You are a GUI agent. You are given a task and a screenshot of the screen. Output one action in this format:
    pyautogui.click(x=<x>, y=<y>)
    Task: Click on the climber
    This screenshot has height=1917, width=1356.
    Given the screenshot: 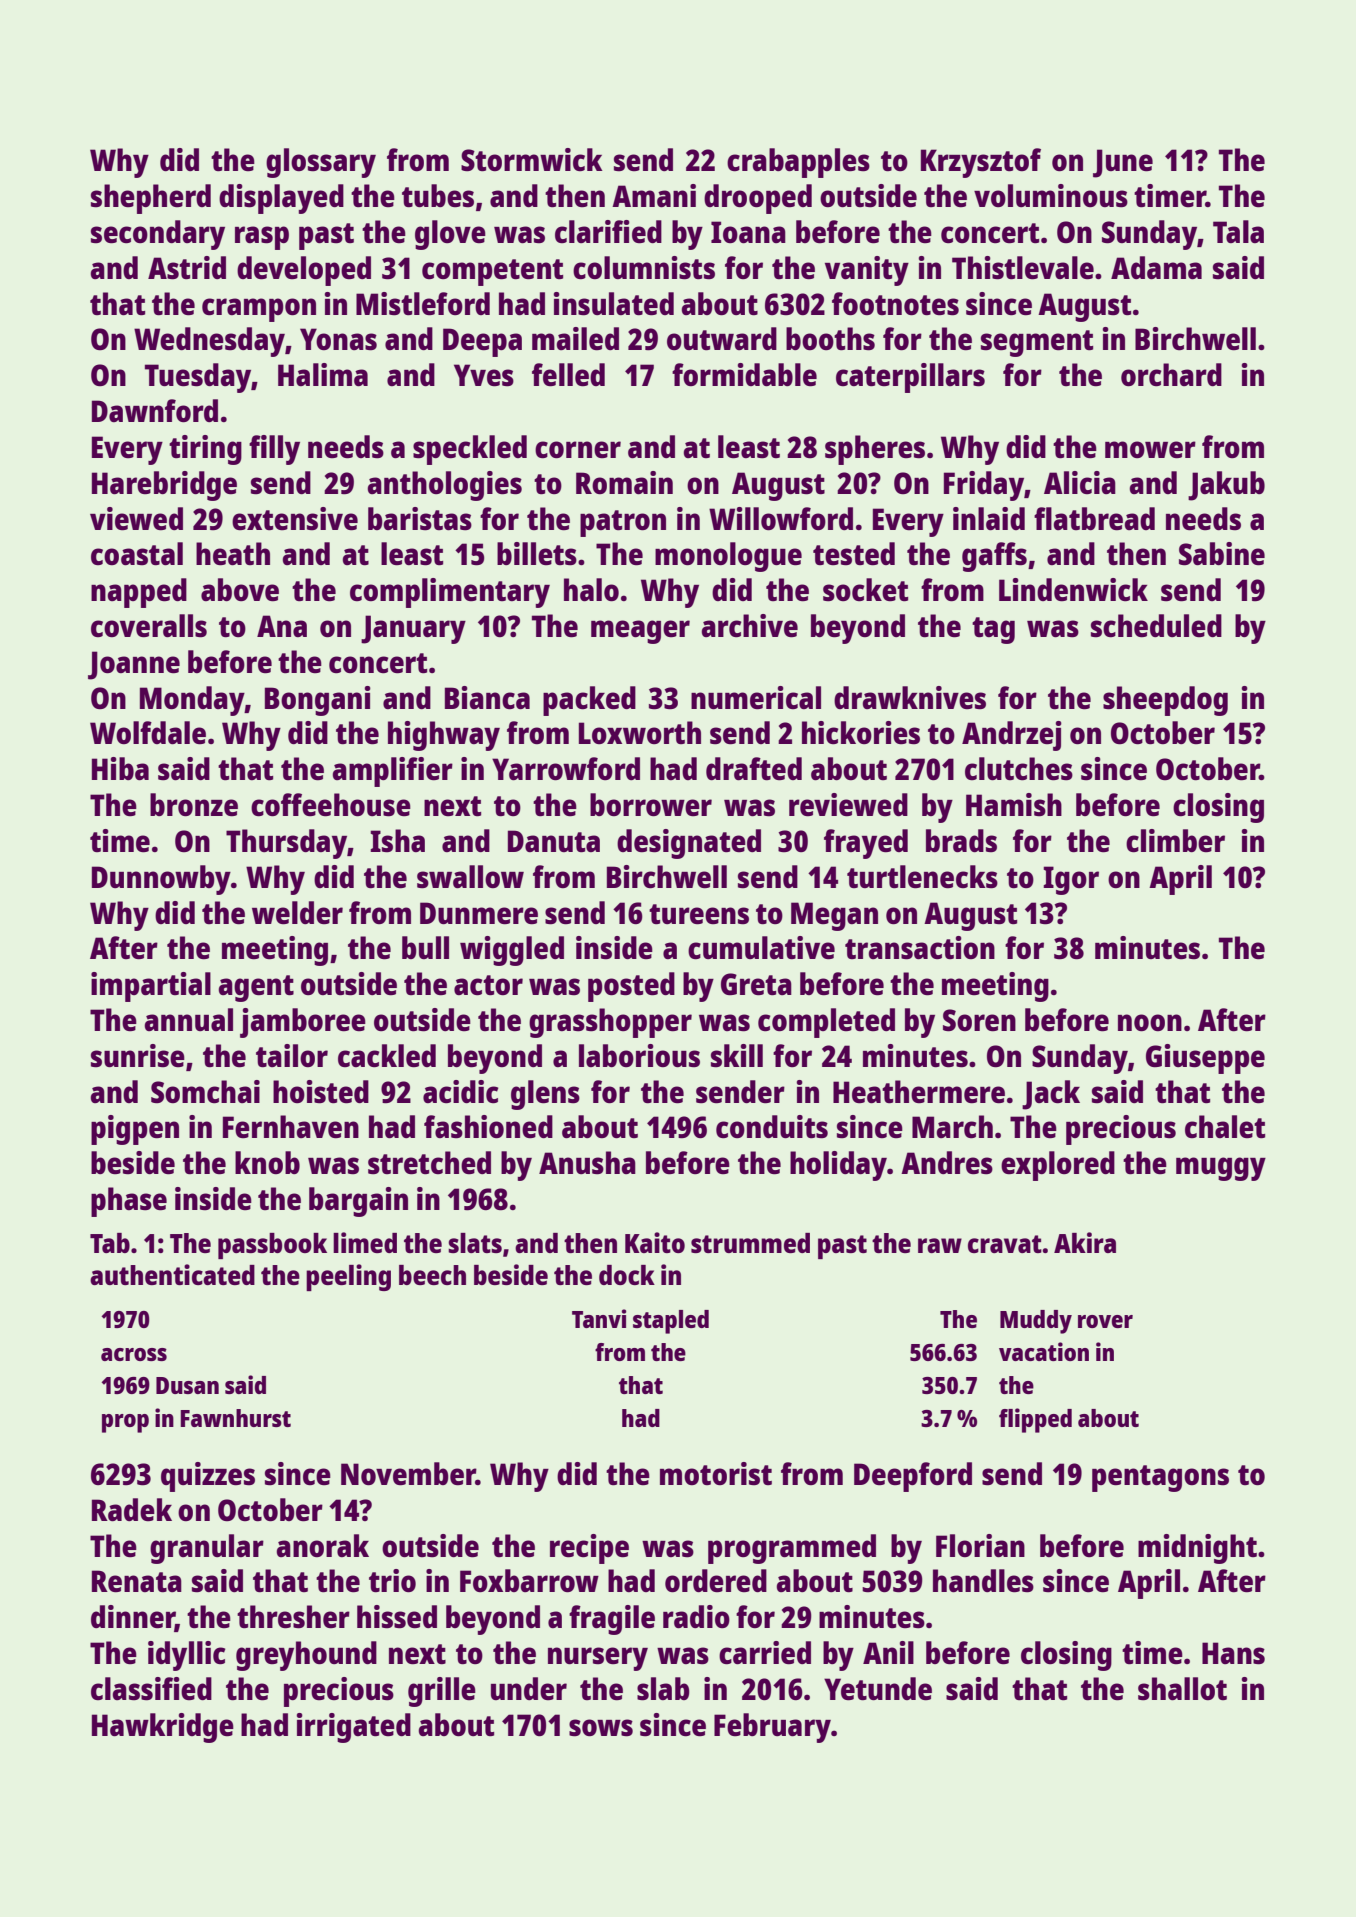 What is the action you would take?
    pyautogui.click(x=1175, y=841)
